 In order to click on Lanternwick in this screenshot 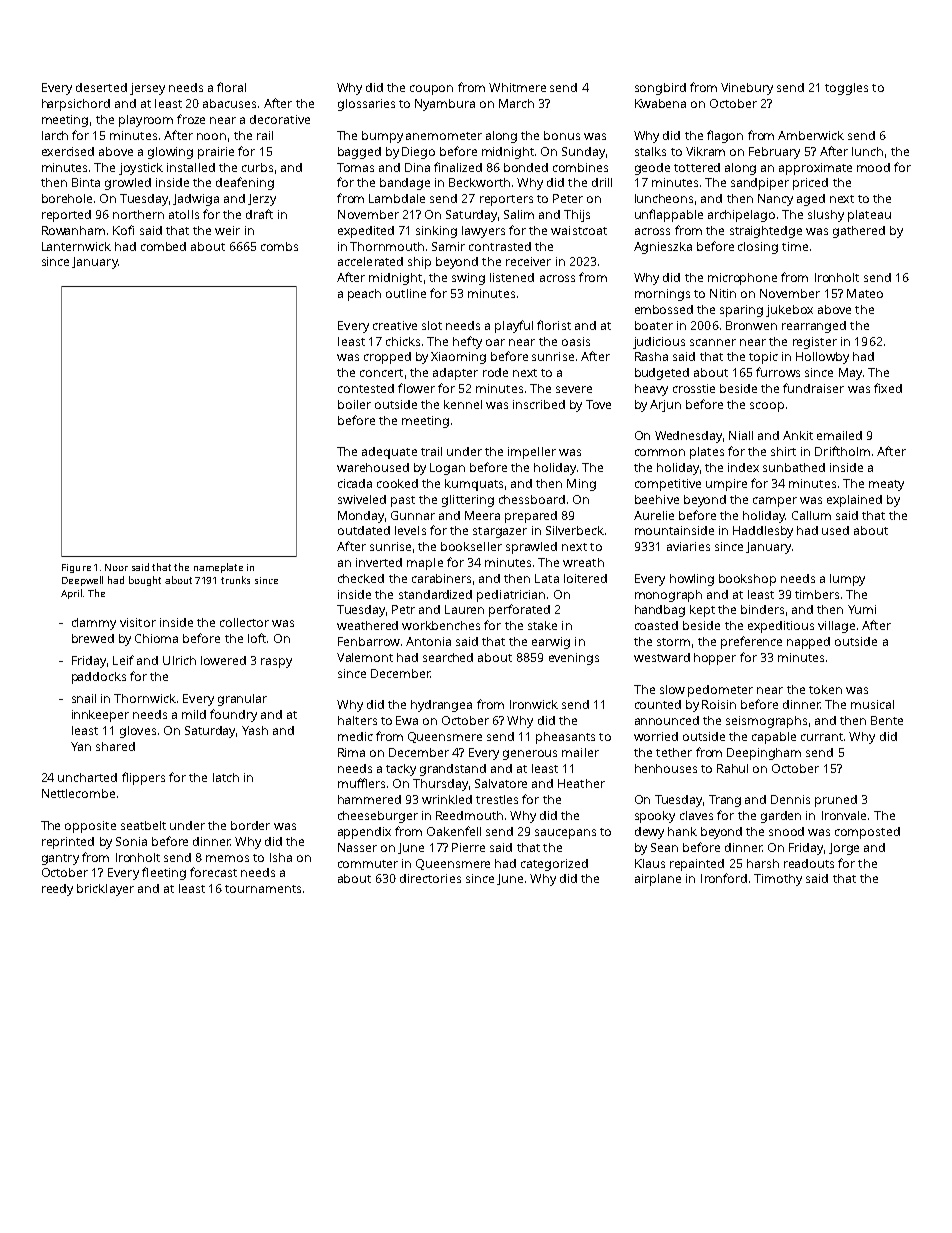, I will do `click(76, 246)`.
